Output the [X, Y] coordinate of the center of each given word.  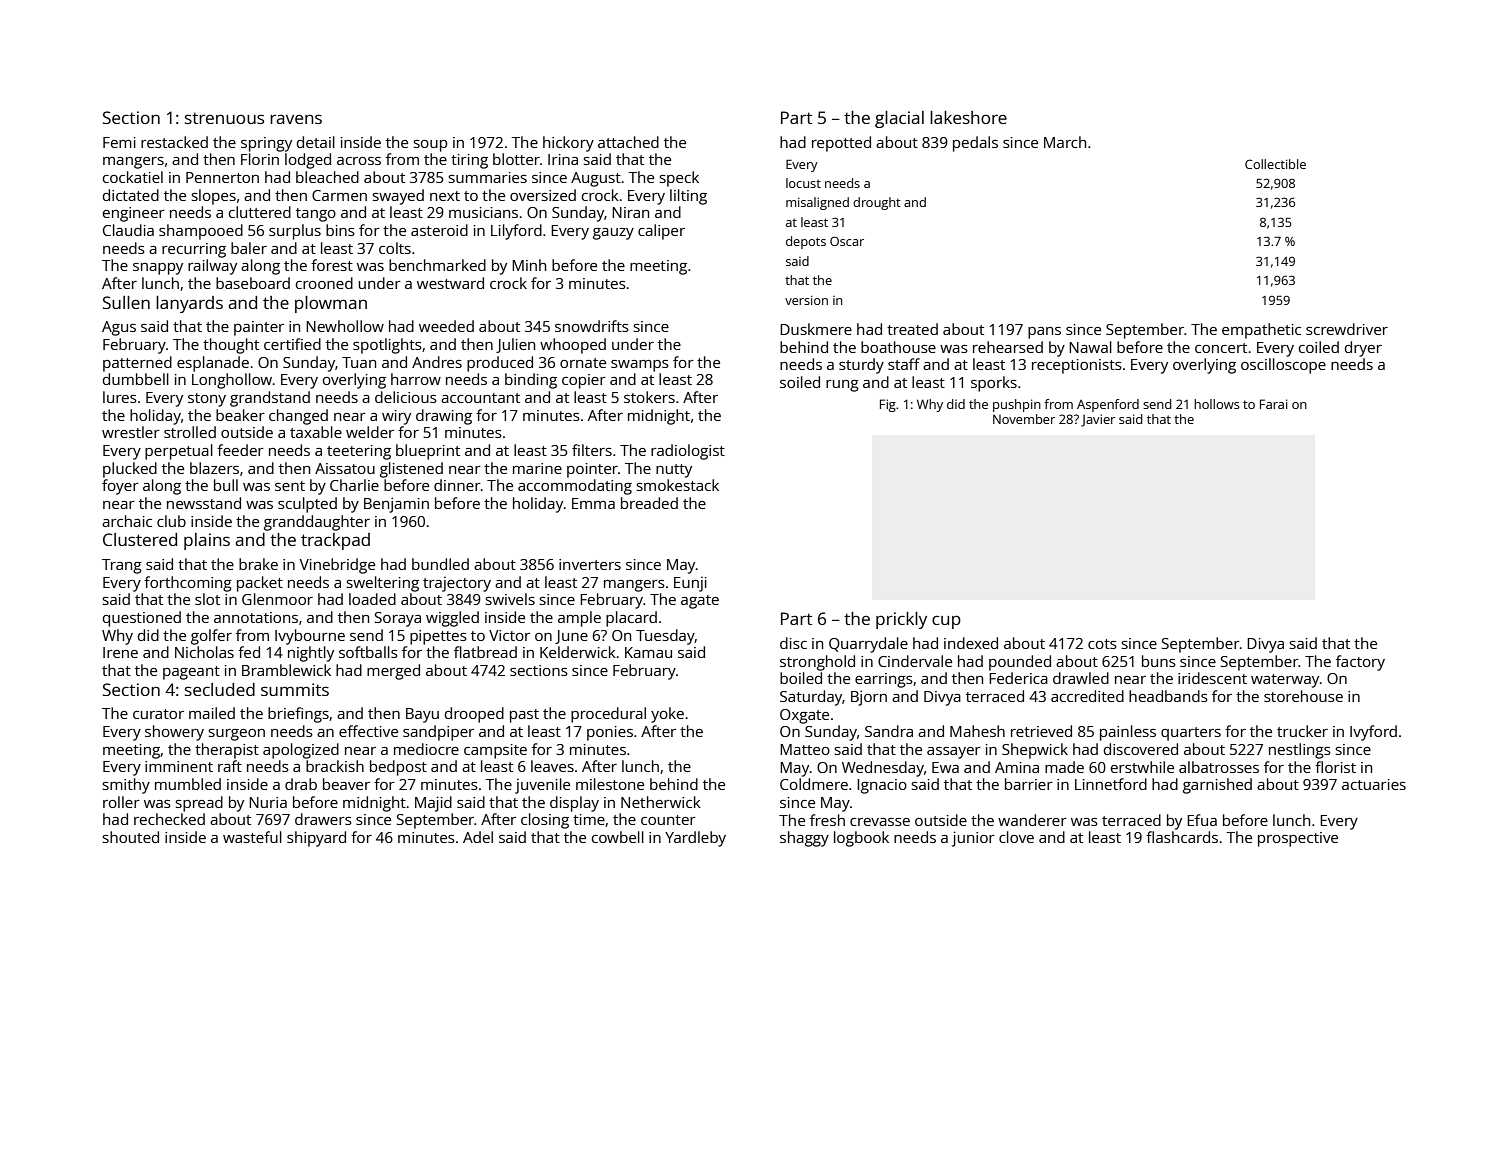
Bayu [422, 715]
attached [628, 142]
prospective [1298, 839]
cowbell [618, 837]
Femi [119, 142]
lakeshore [968, 117]
